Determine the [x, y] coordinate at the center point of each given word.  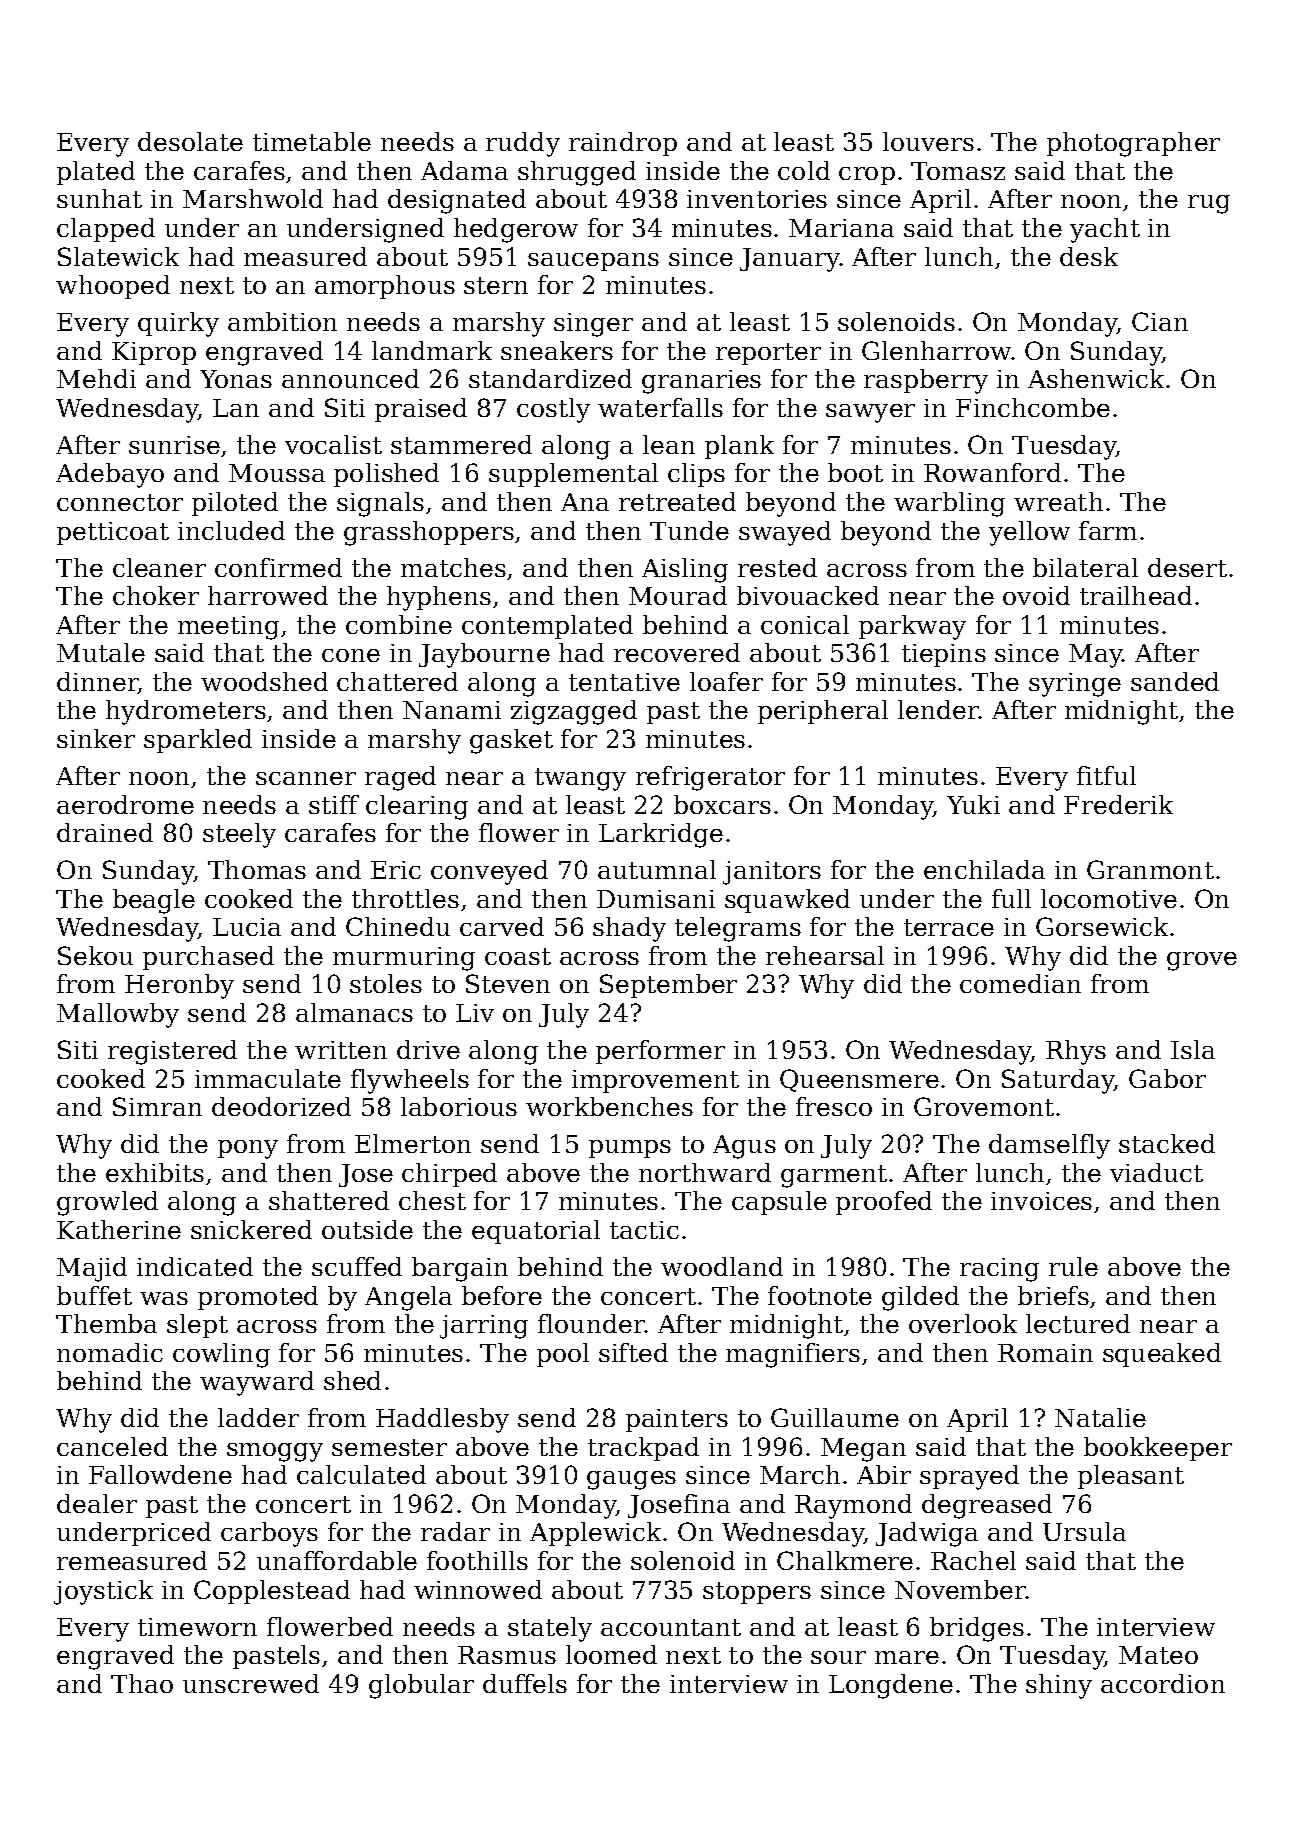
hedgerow [516, 230]
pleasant [1131, 1477]
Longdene [891, 1686]
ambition [282, 321]
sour [838, 1657]
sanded [1175, 681]
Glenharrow [937, 350]
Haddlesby [442, 1420]
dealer [97, 1503]
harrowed [268, 595]
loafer [726, 681]
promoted [258, 1298]
